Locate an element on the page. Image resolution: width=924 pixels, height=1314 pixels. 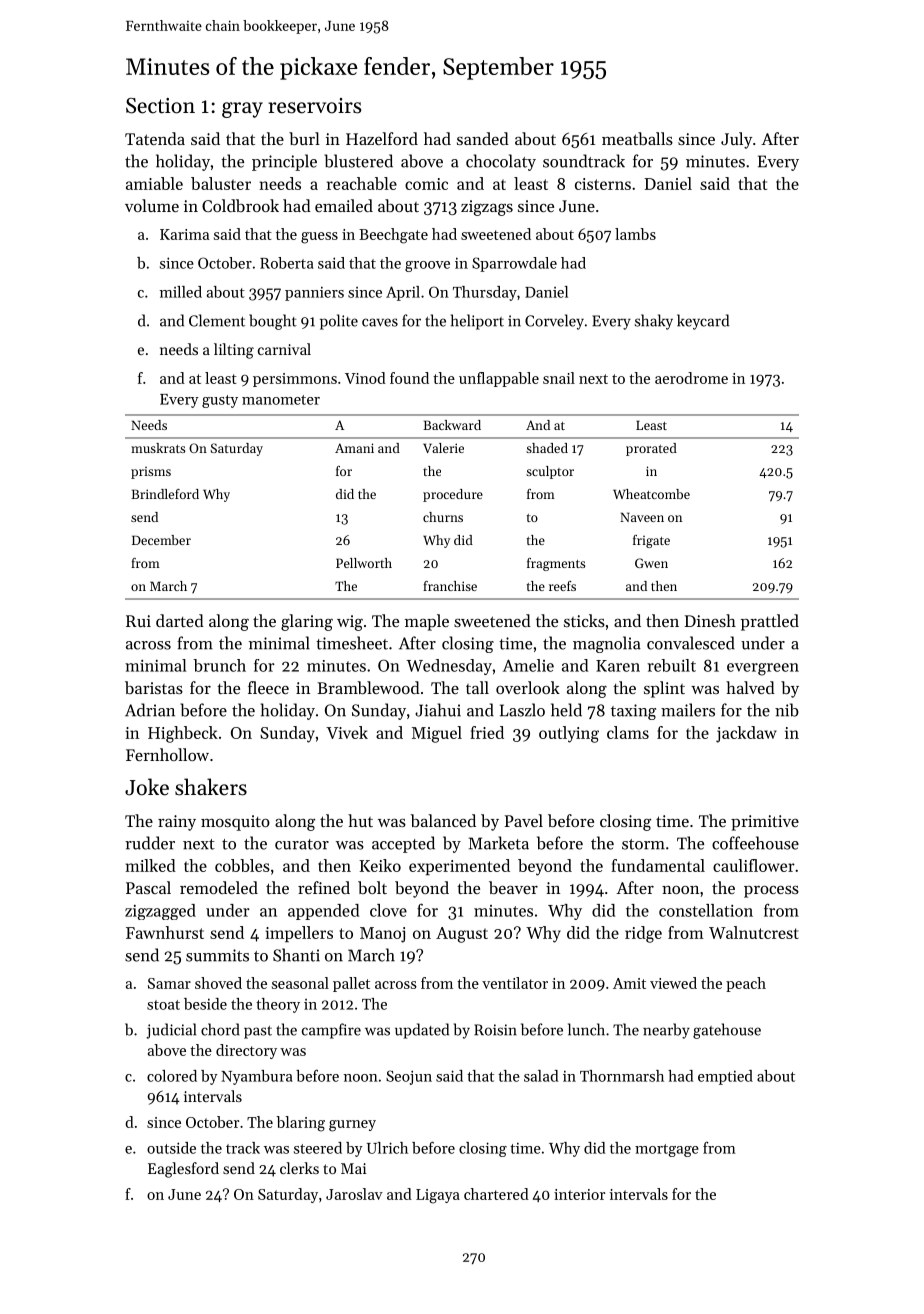
Sparrowdale is located at coordinates (514, 264).
